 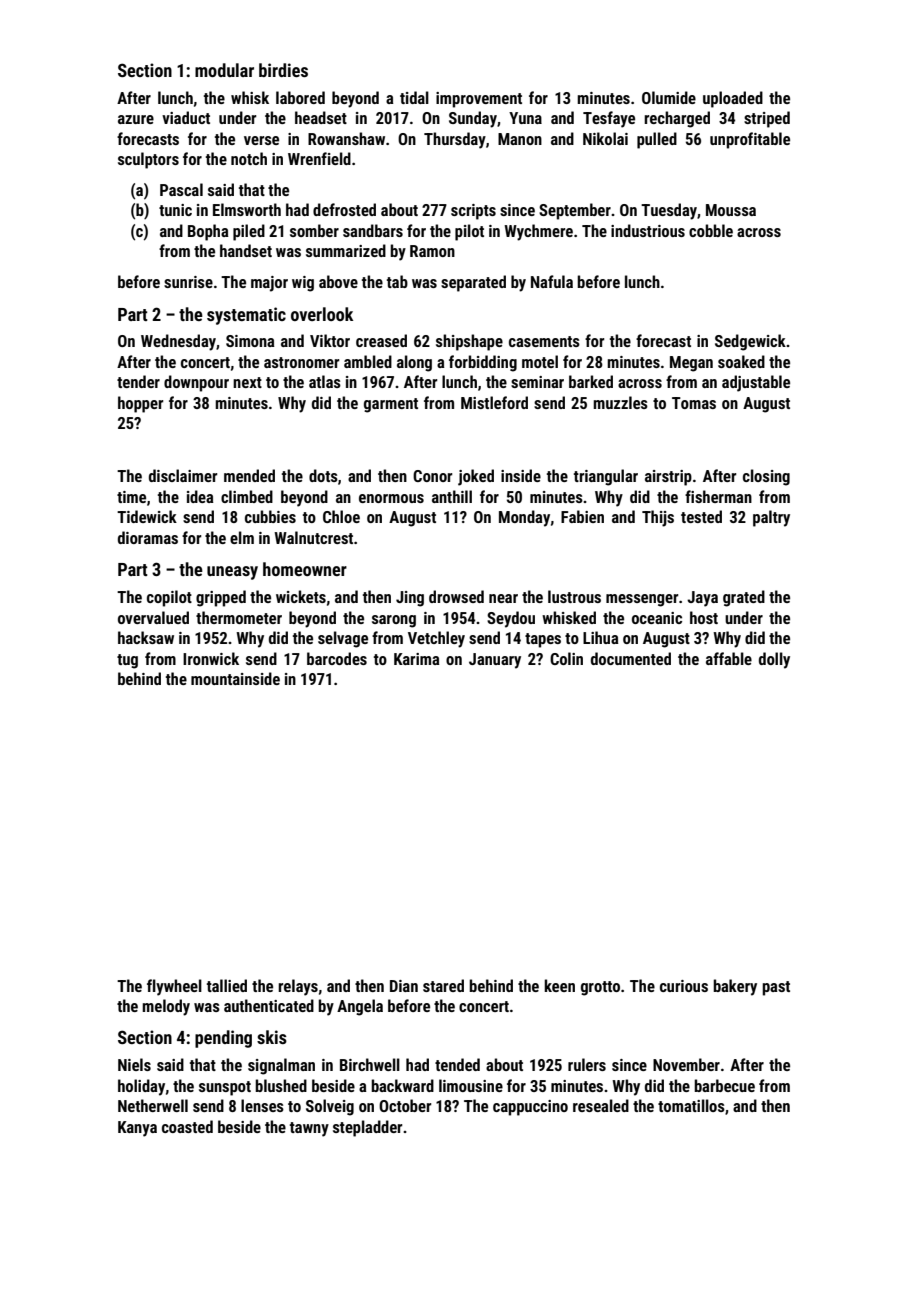 What do you see at coordinates (224, 70) in the page?
I see `modular` at bounding box center [224, 70].
